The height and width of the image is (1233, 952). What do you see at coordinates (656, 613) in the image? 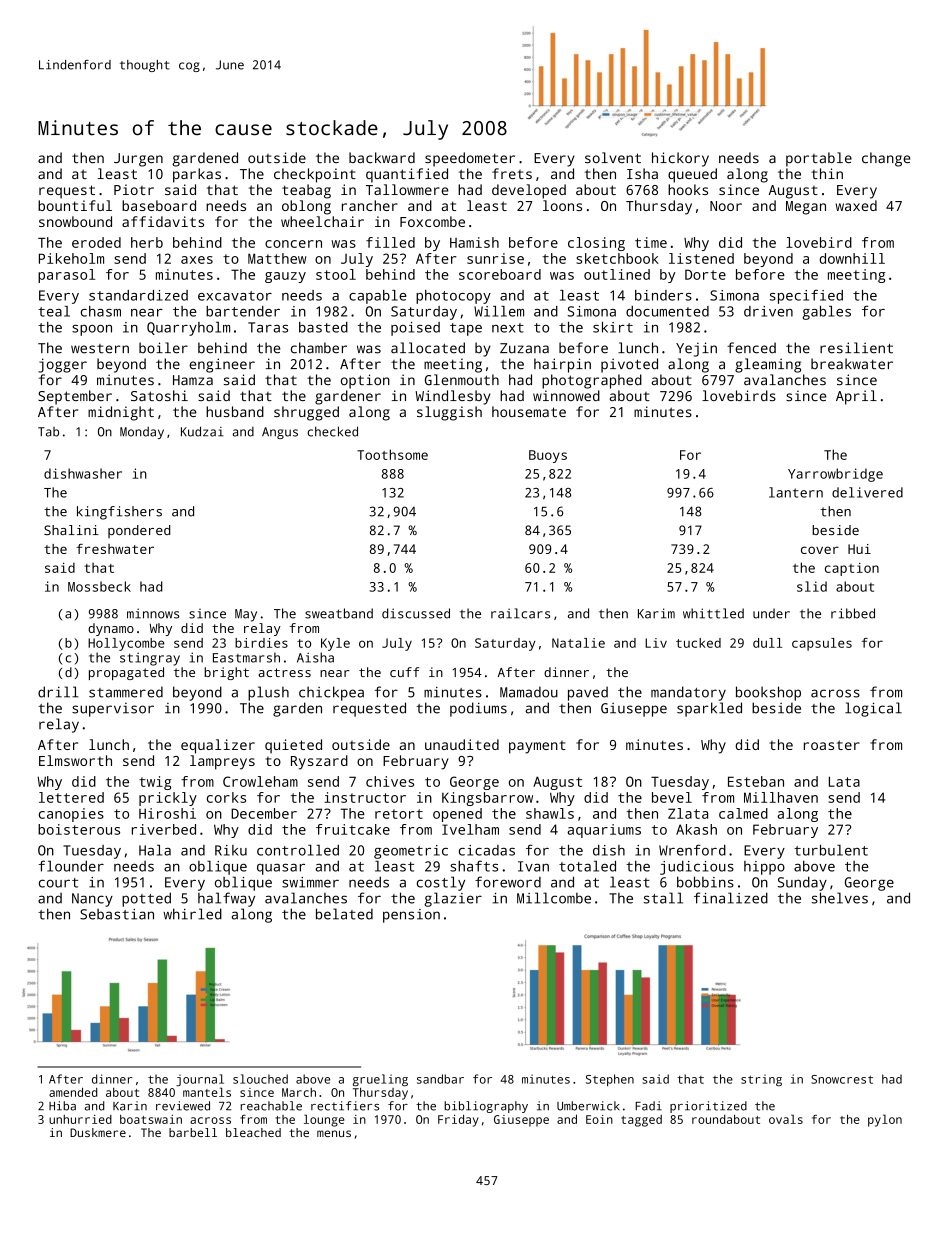
I see `Karim` at bounding box center [656, 613].
